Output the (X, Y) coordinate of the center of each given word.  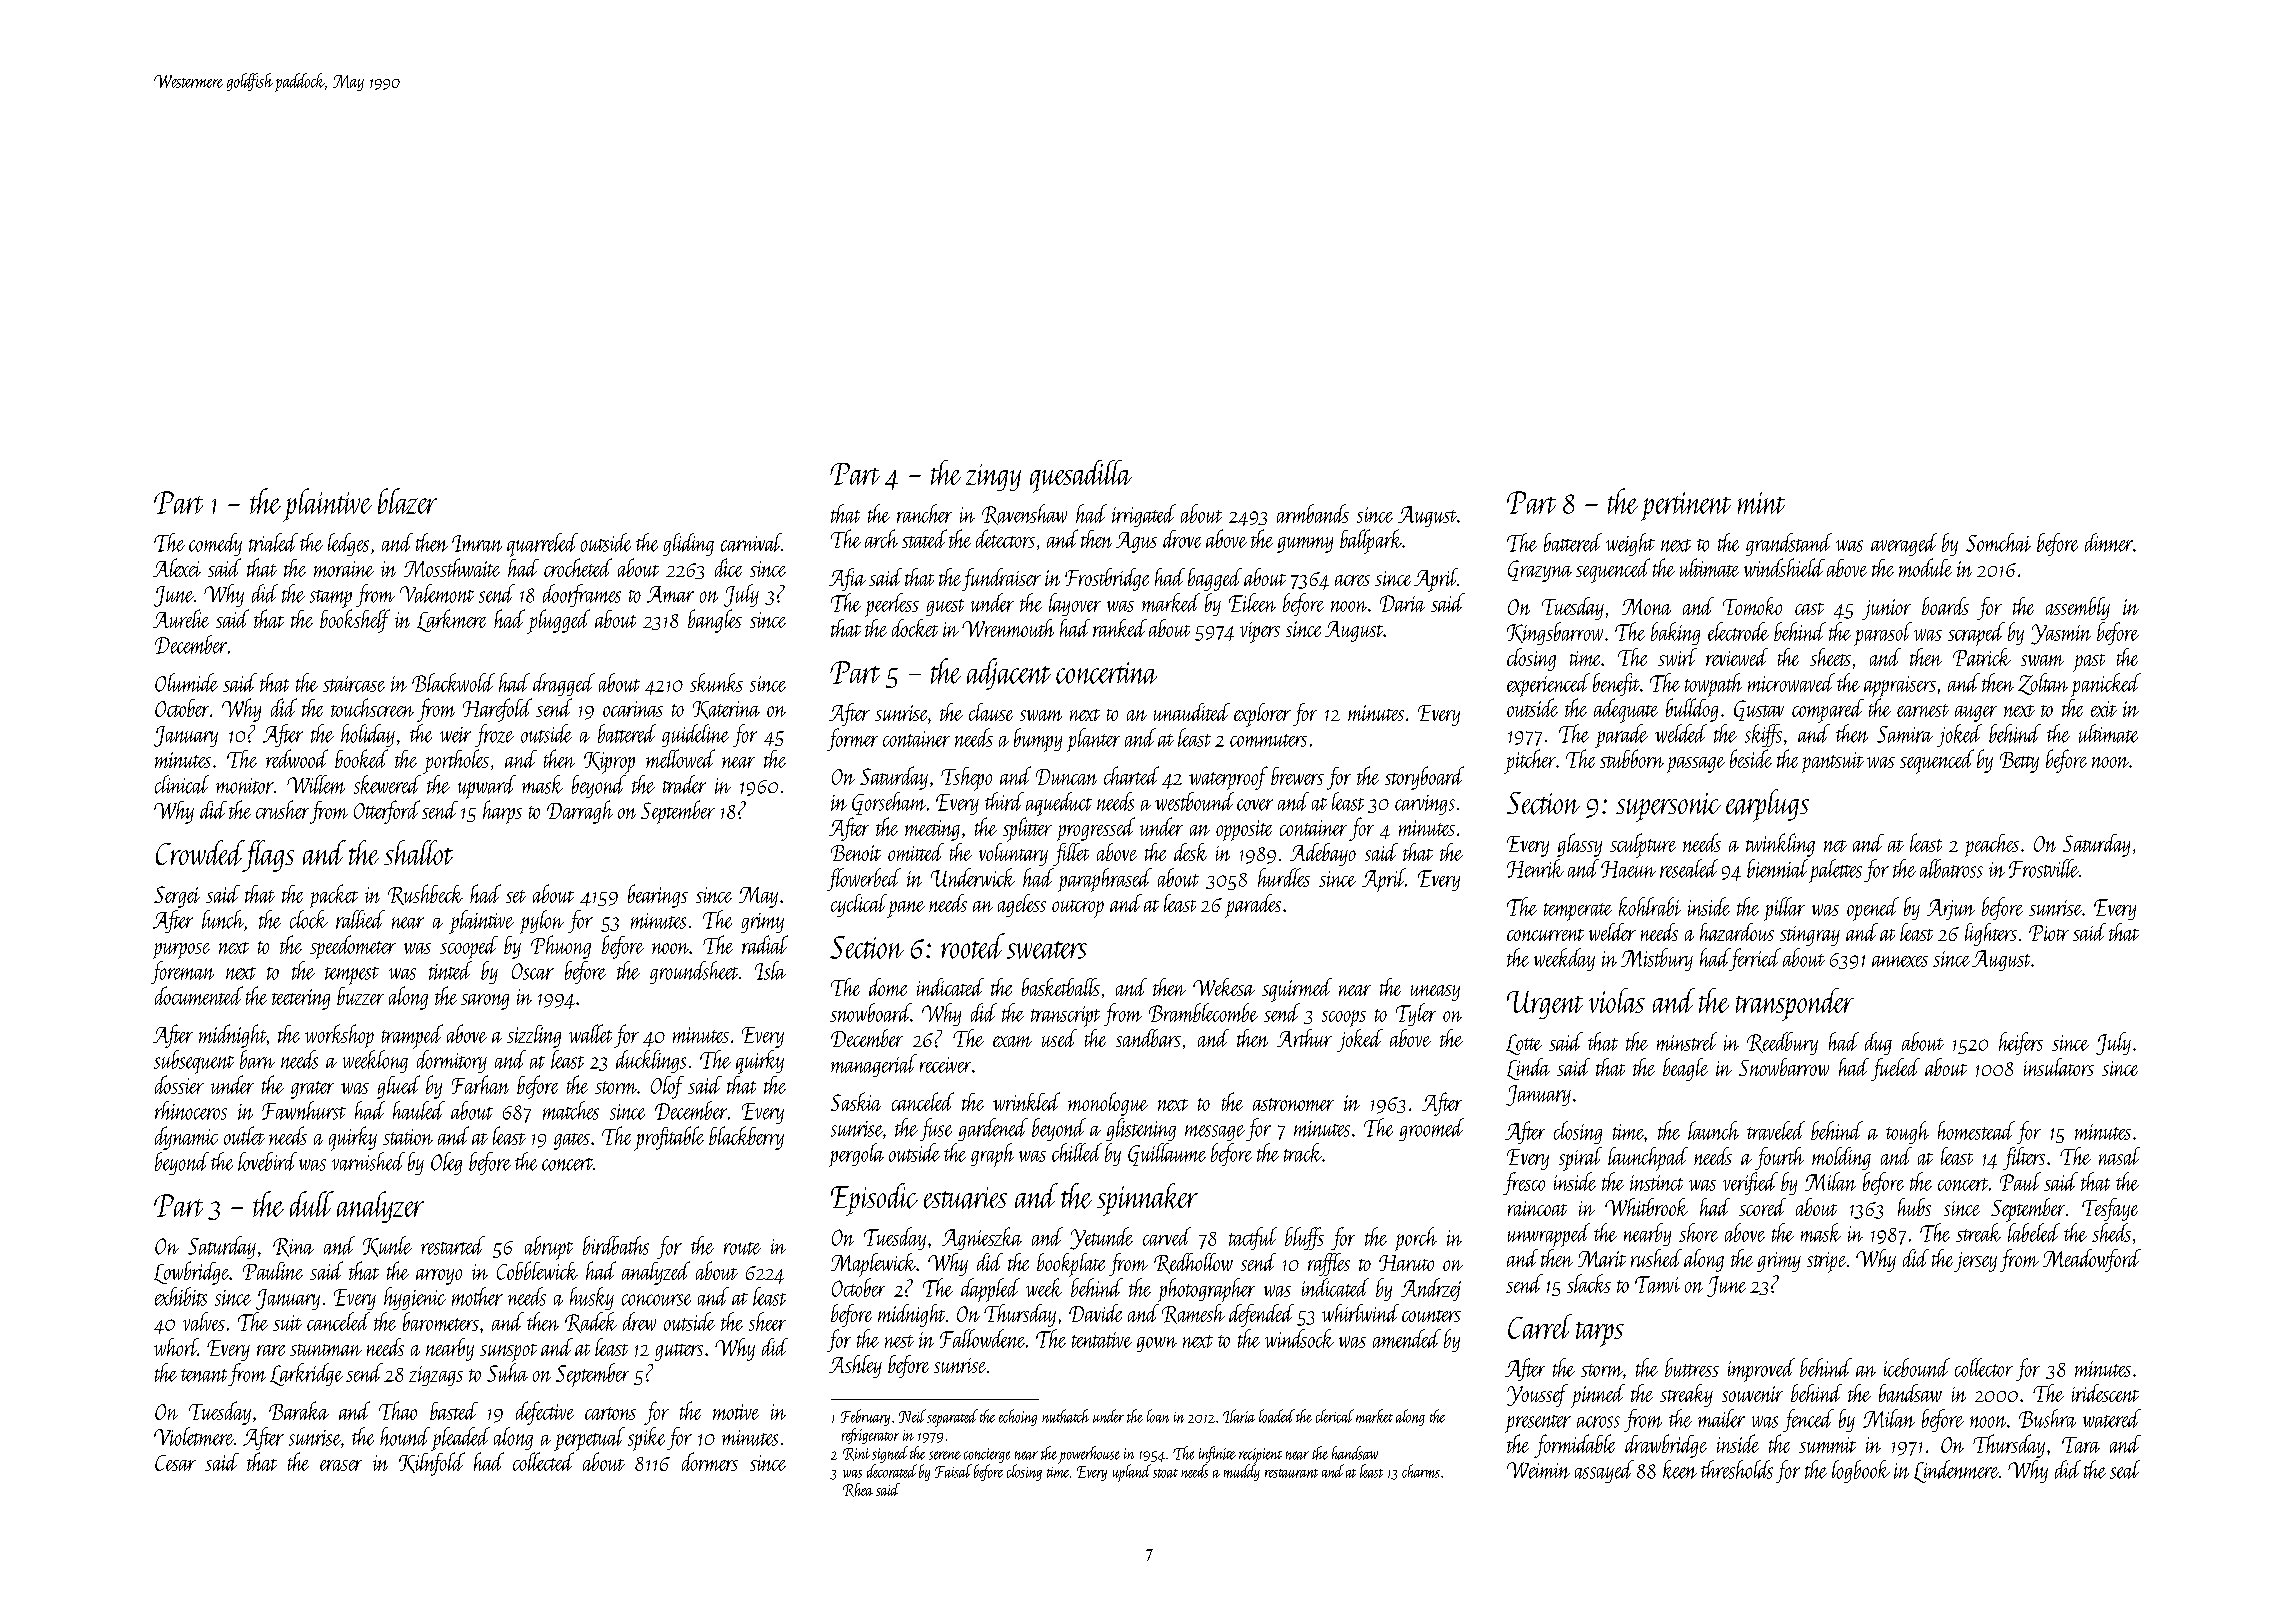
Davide (1095, 1313)
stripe (1826, 1262)
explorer (1262, 715)
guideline (695, 735)
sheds (2111, 1232)
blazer (407, 501)
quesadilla (1081, 476)
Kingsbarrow (1555, 633)
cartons (610, 1413)
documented (199, 995)
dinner (2109, 542)
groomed (1431, 1129)
